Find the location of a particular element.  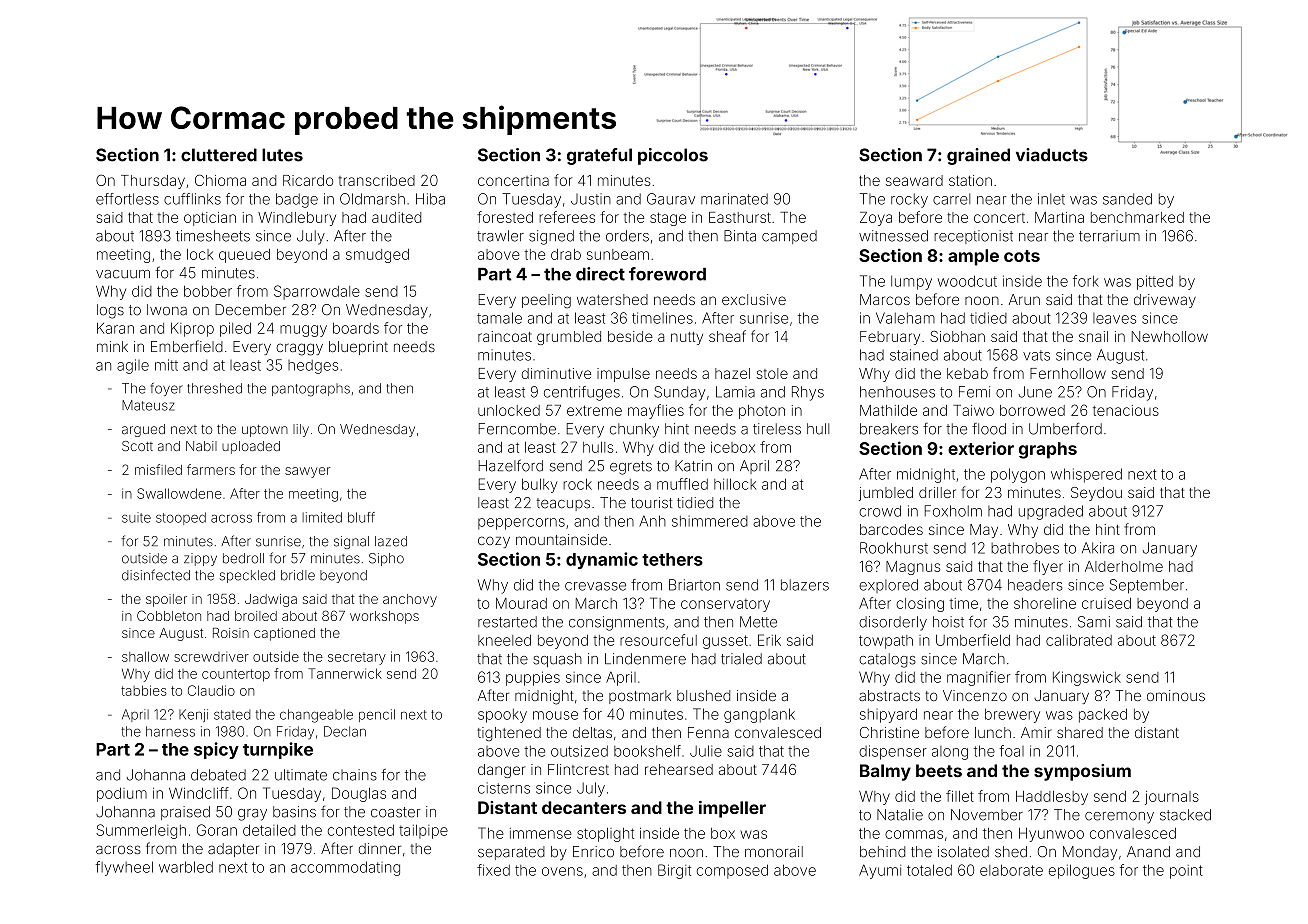

ovens is located at coordinates (562, 871).
